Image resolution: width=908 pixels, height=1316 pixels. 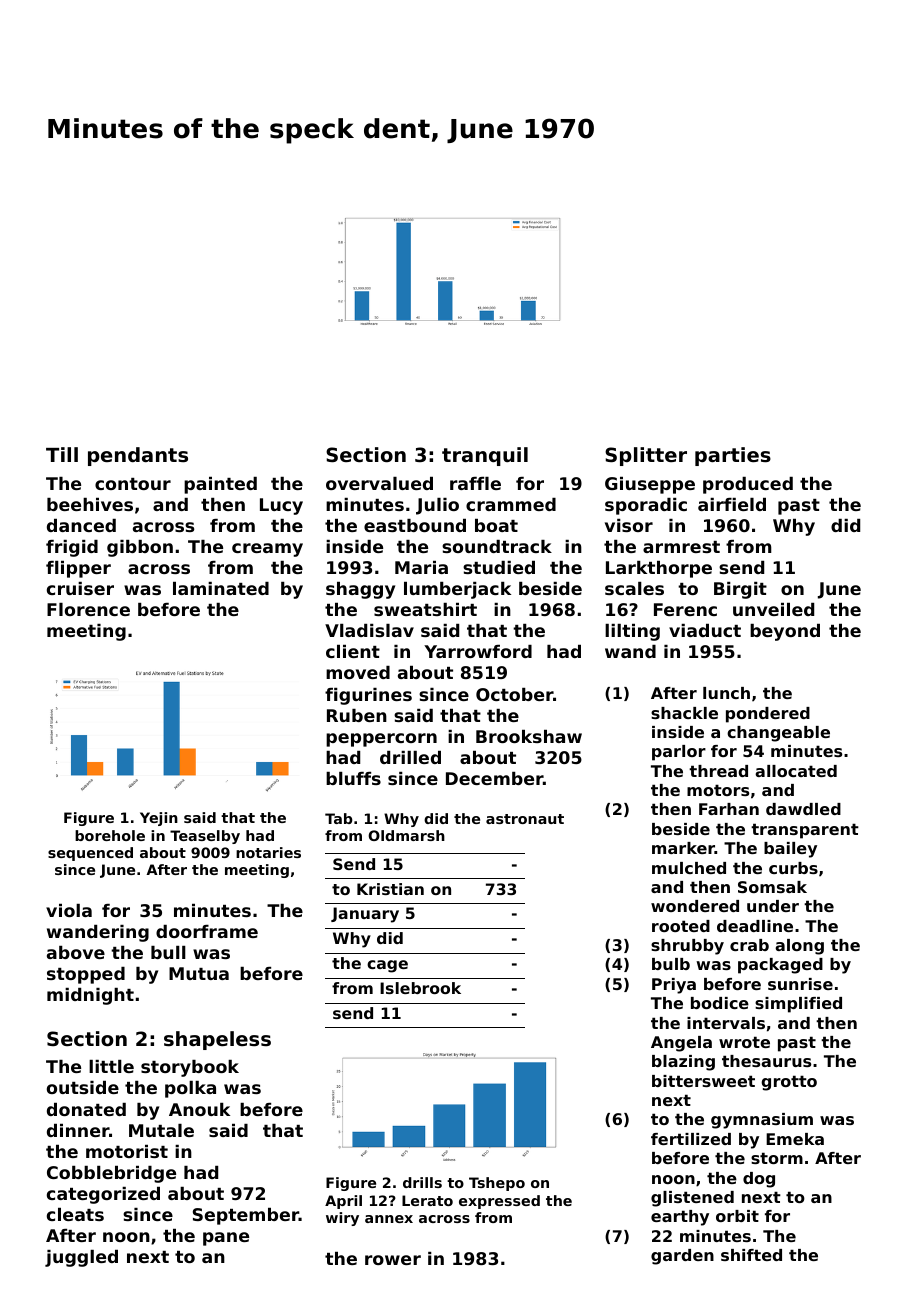 What do you see at coordinates (684, 713) in the image?
I see `shackle` at bounding box center [684, 713].
